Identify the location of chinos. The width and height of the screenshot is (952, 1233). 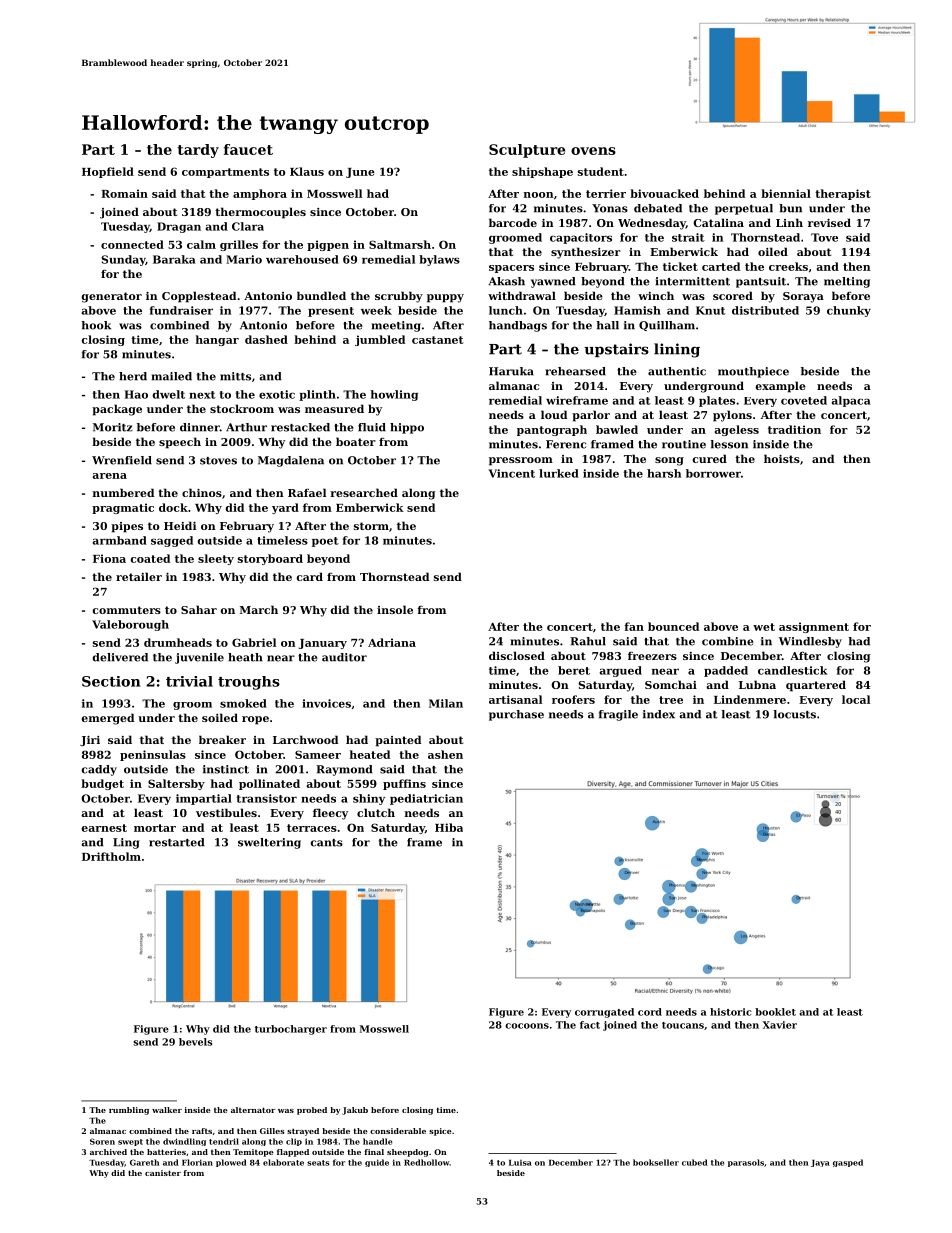
(202, 492).
